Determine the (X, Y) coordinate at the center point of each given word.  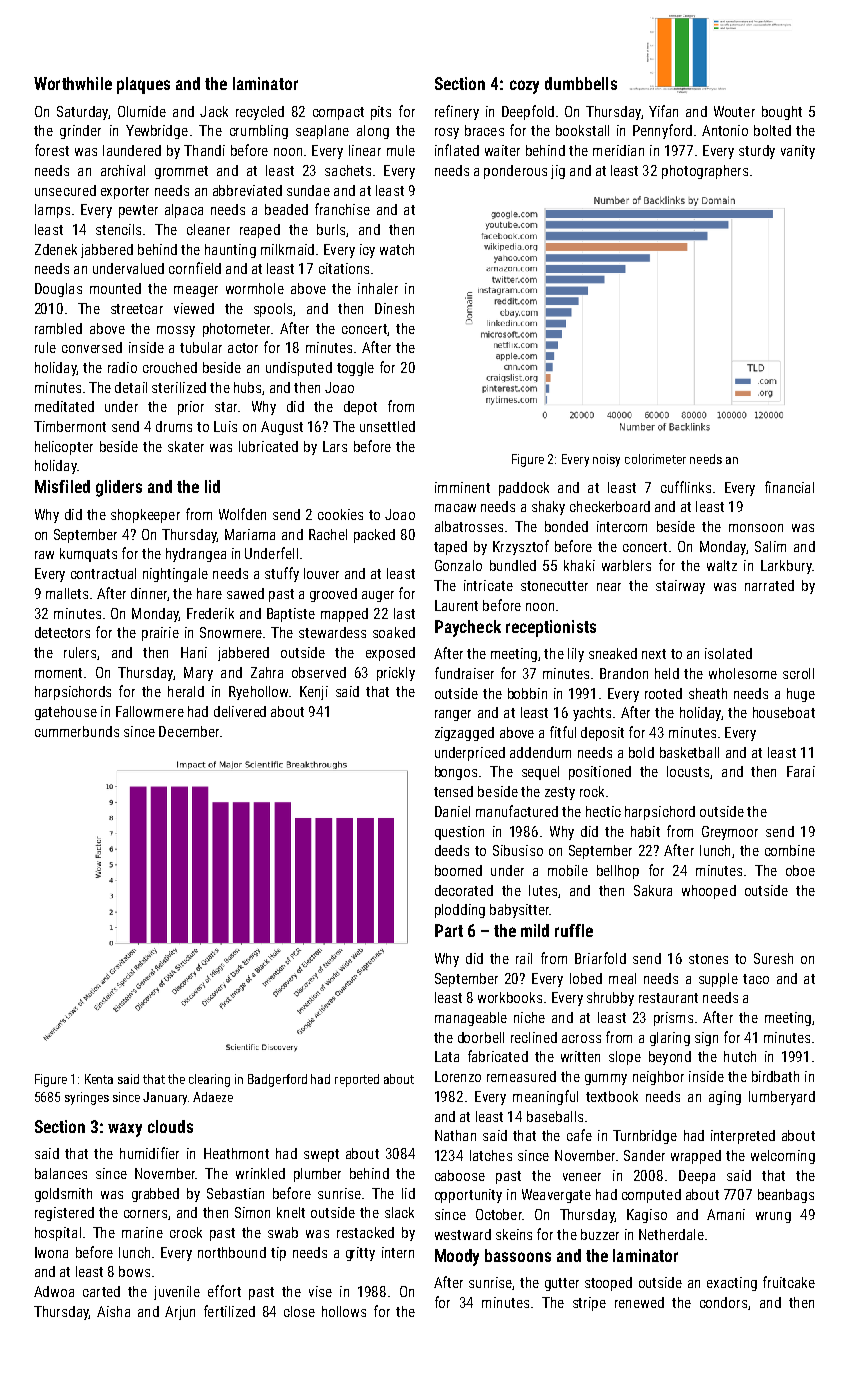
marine (142, 1232)
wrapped (696, 1157)
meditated (64, 406)
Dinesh (394, 308)
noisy (606, 460)
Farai (801, 771)
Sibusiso (518, 850)
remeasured (521, 1076)
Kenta (99, 1079)
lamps (52, 211)
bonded (566, 526)
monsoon (756, 528)
